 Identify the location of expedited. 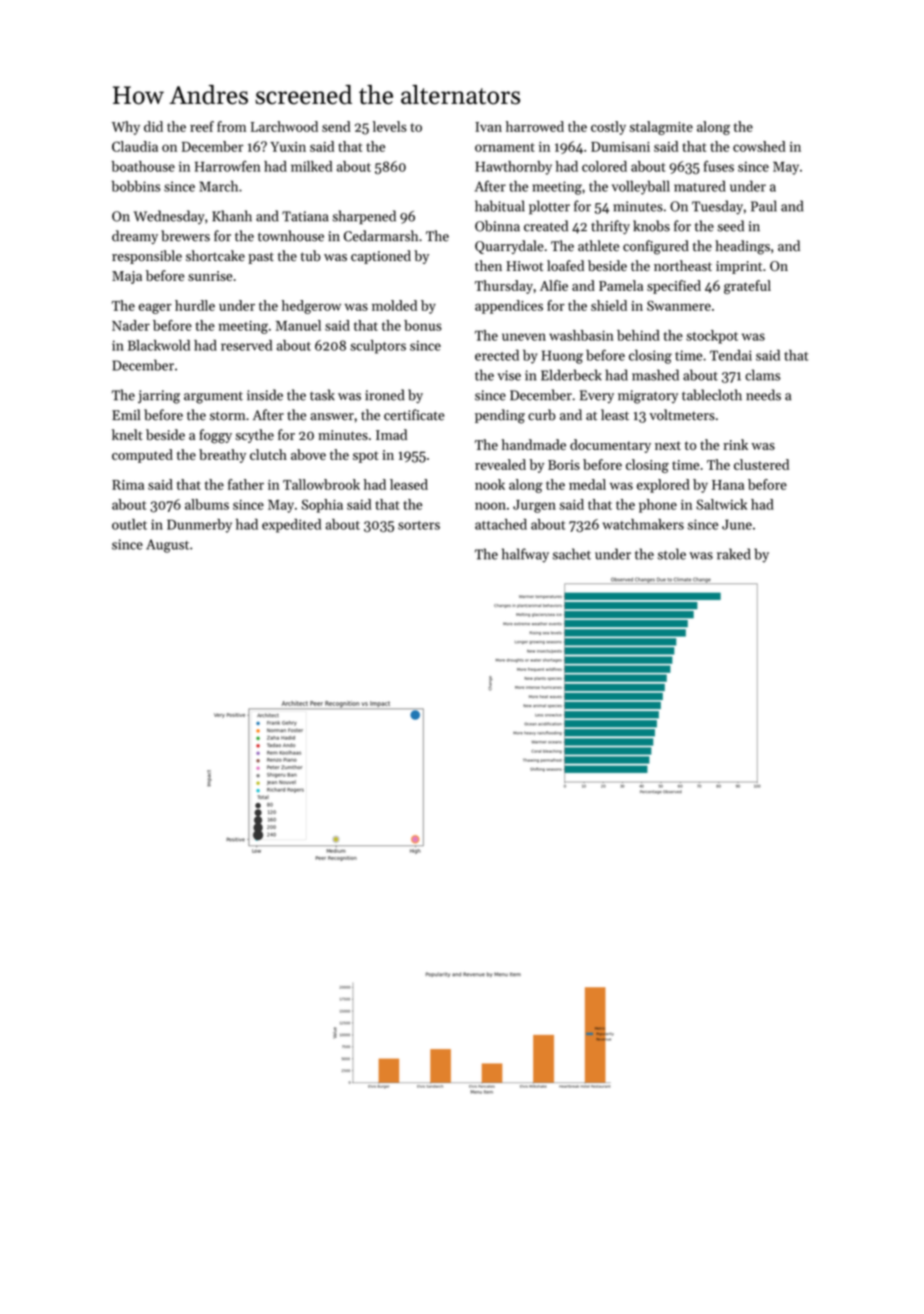
(291, 526).
